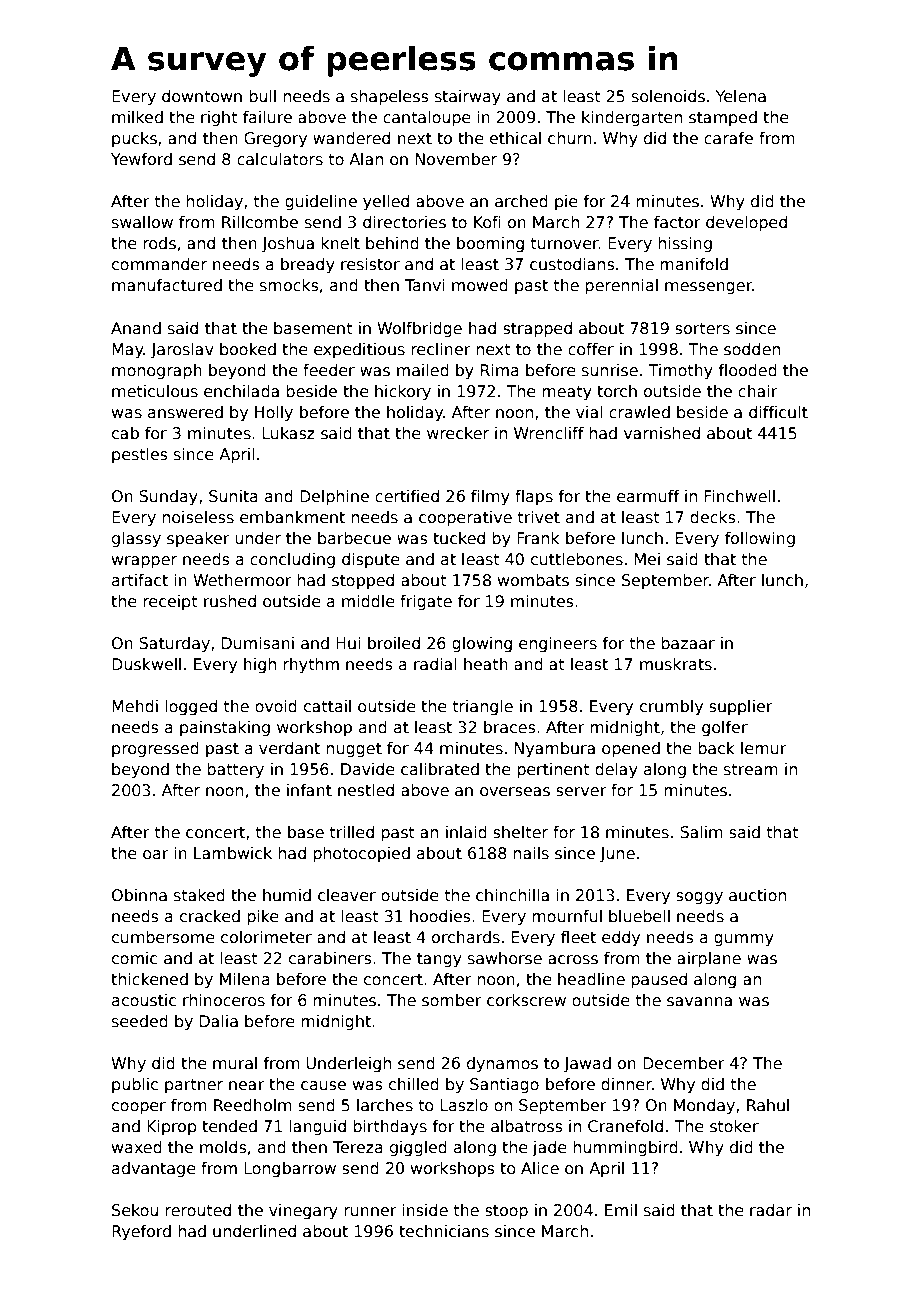 The width and height of the screenshot is (924, 1308). Describe the element at coordinates (459, 538) in the screenshot. I see `tucked` at that location.
